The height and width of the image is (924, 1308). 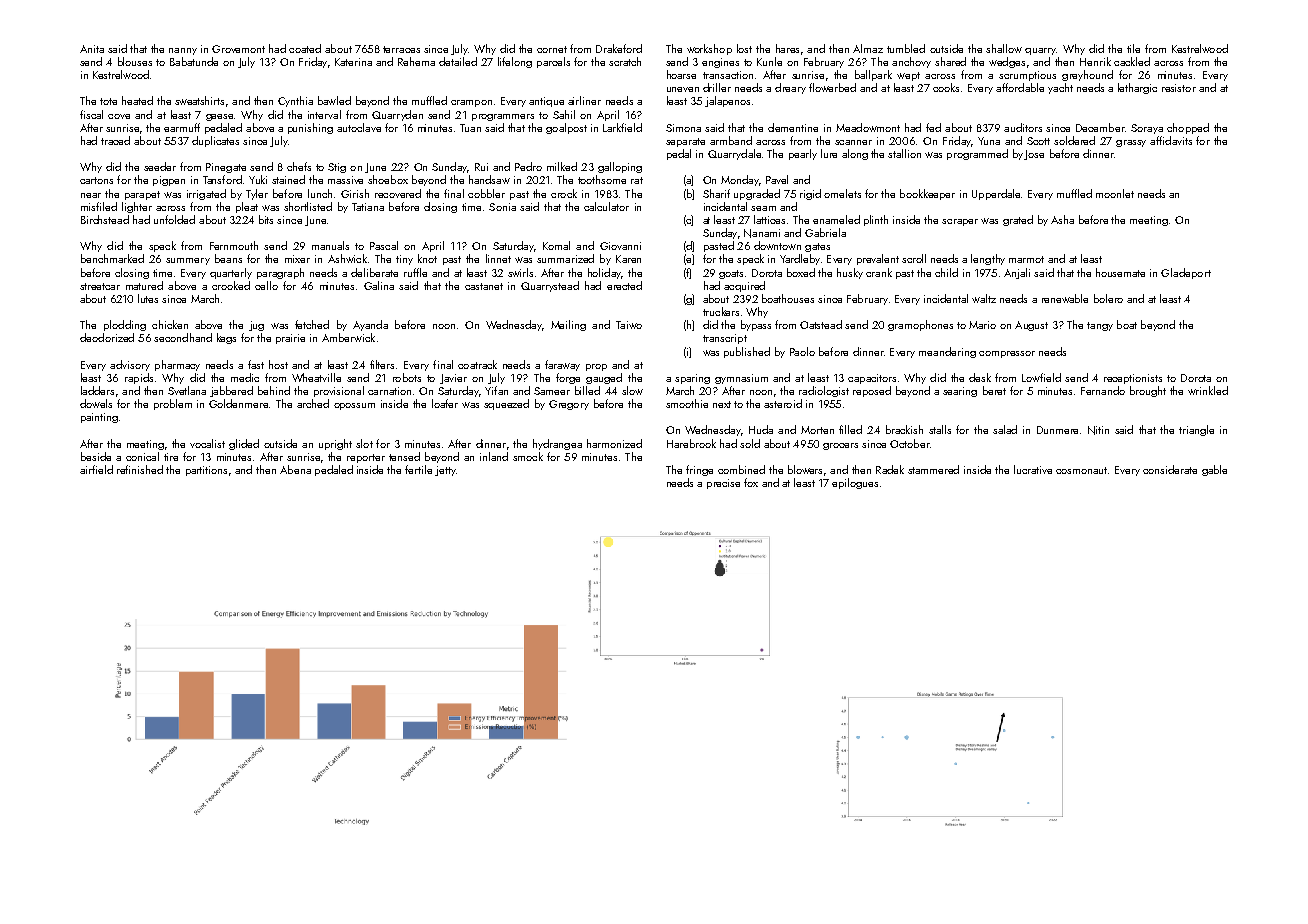 I want to click on smoothie, so click(x=687, y=403).
